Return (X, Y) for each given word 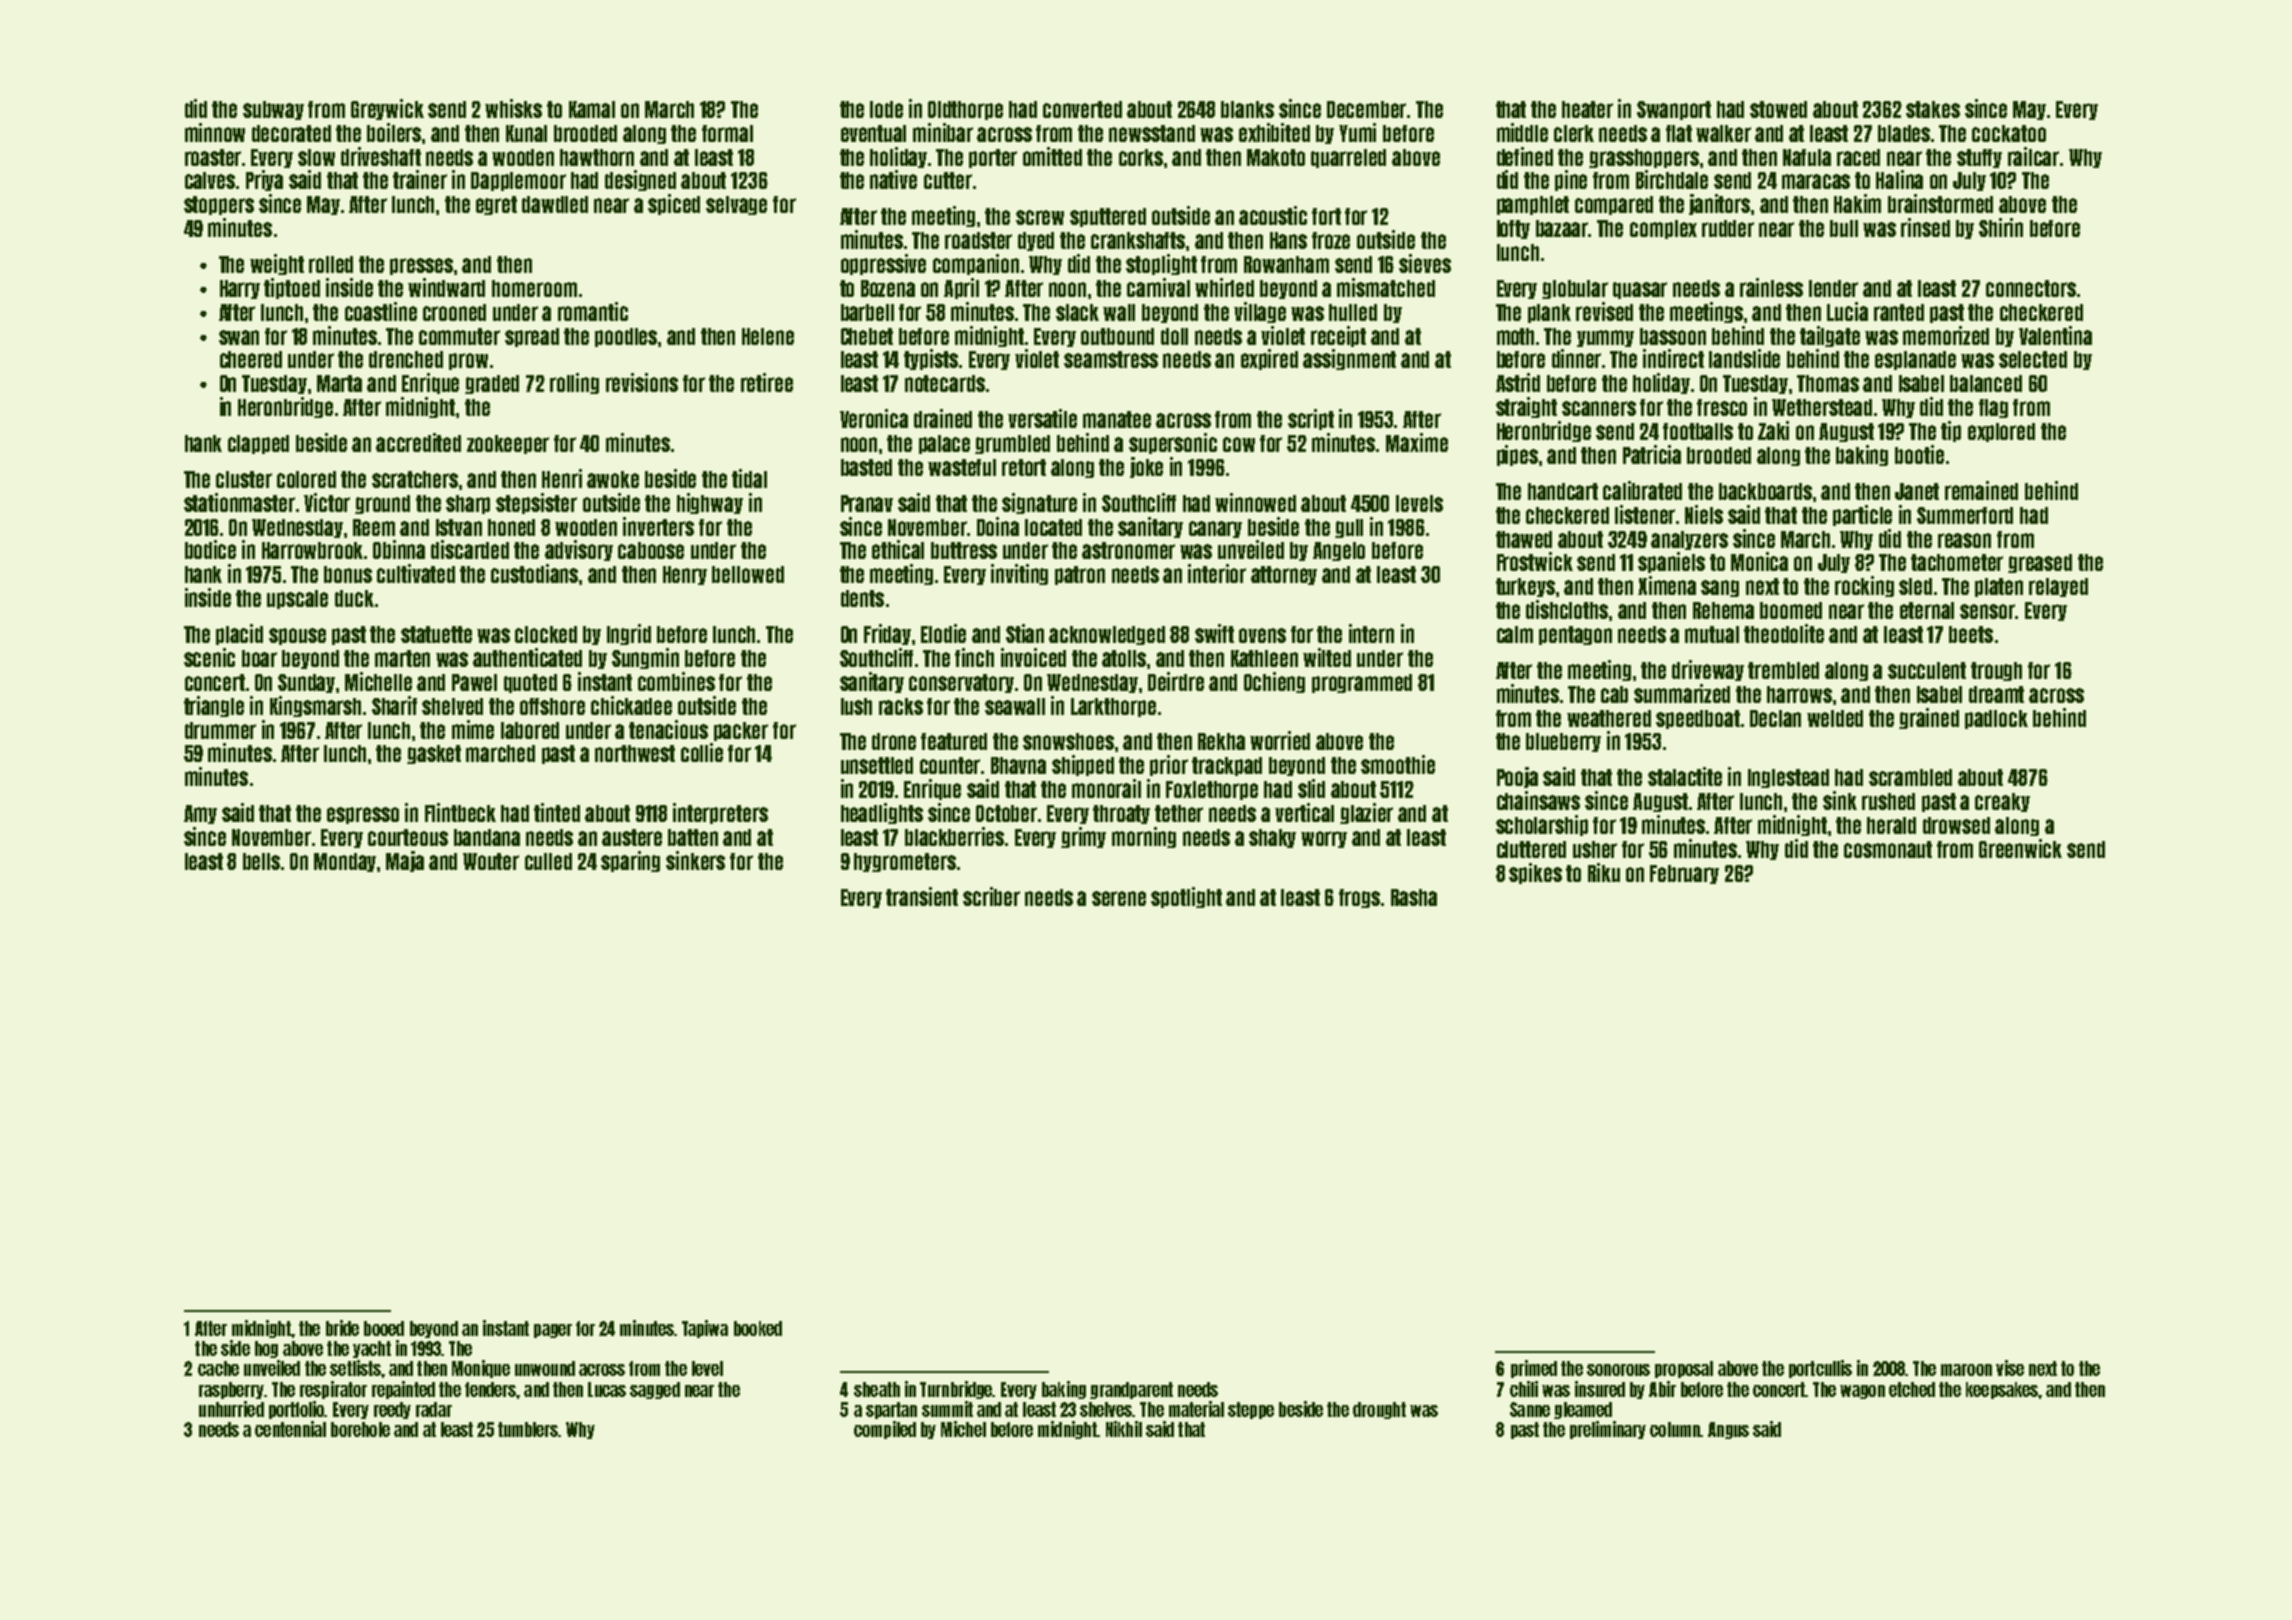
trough (1996, 671)
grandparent (1131, 1390)
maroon (1966, 1370)
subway (273, 110)
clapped (258, 444)
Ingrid (629, 634)
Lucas (607, 1389)
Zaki (1773, 430)
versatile (1042, 418)
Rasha (1414, 897)
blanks (1247, 109)
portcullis (1820, 1369)
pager (553, 1331)
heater (1587, 109)
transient (922, 896)
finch (974, 657)
